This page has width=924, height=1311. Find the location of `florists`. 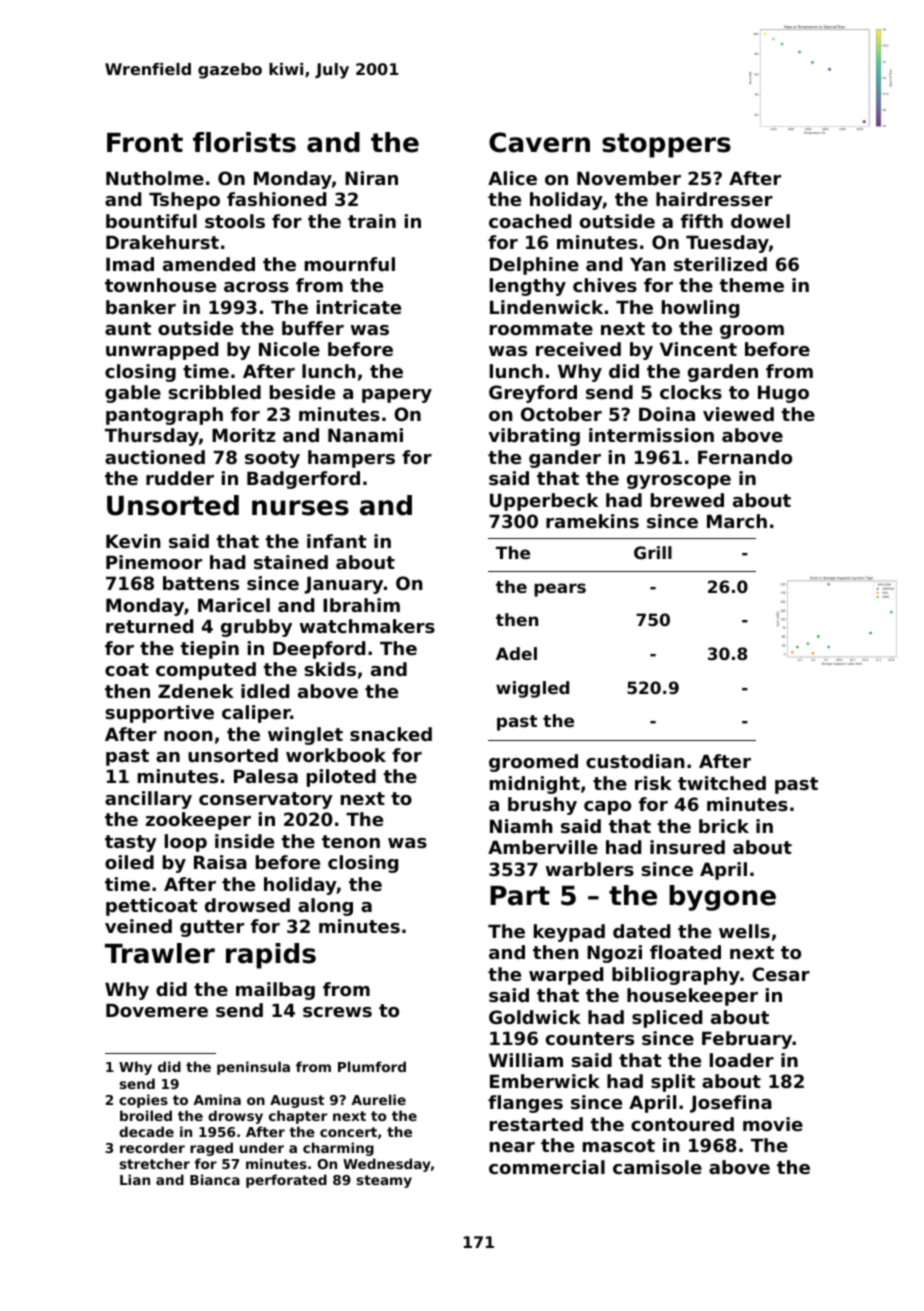

florists is located at coordinates (244, 142).
